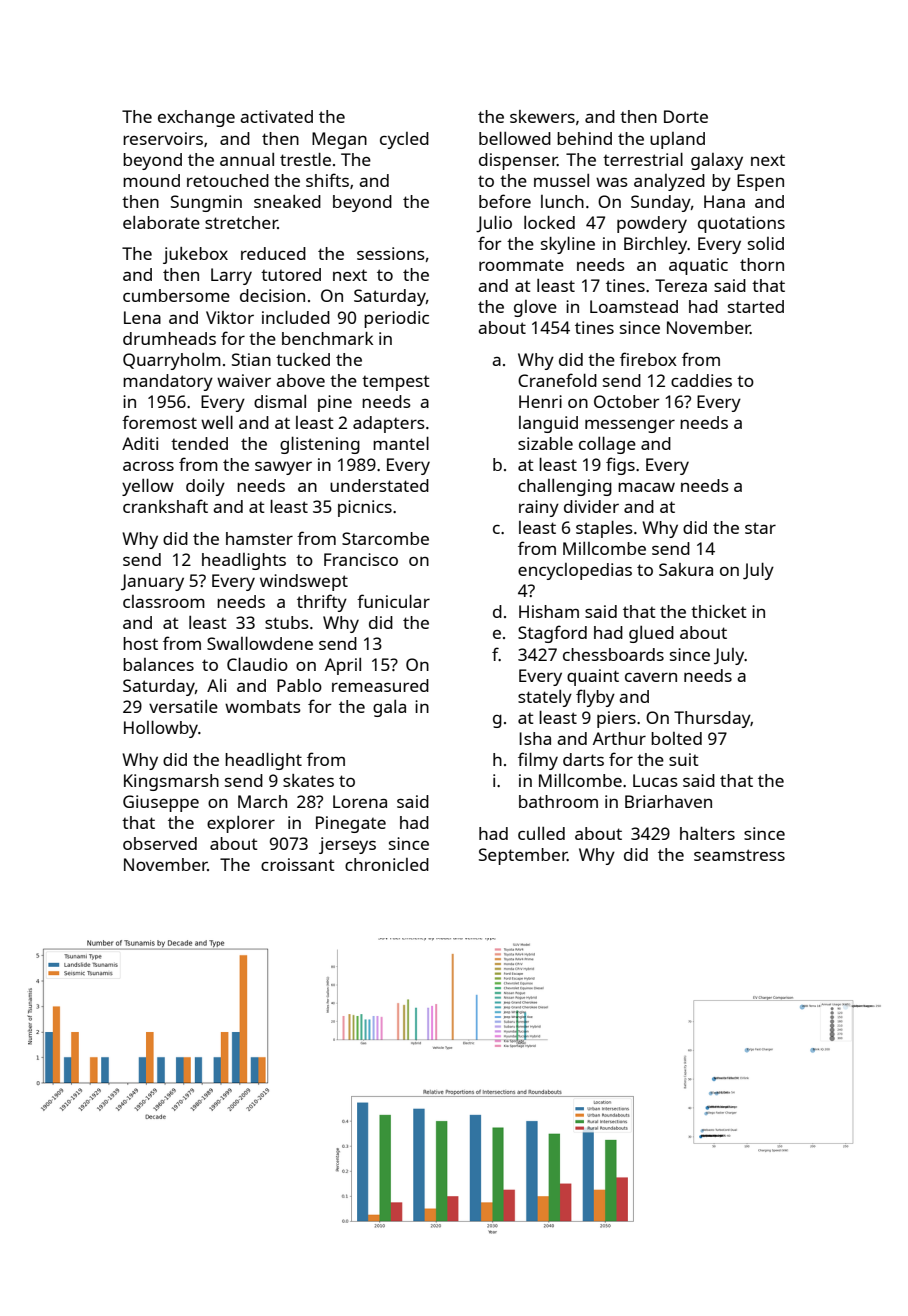 The image size is (908, 1316). Describe the element at coordinates (393, 601) in the screenshot. I see `funicular` at that location.
